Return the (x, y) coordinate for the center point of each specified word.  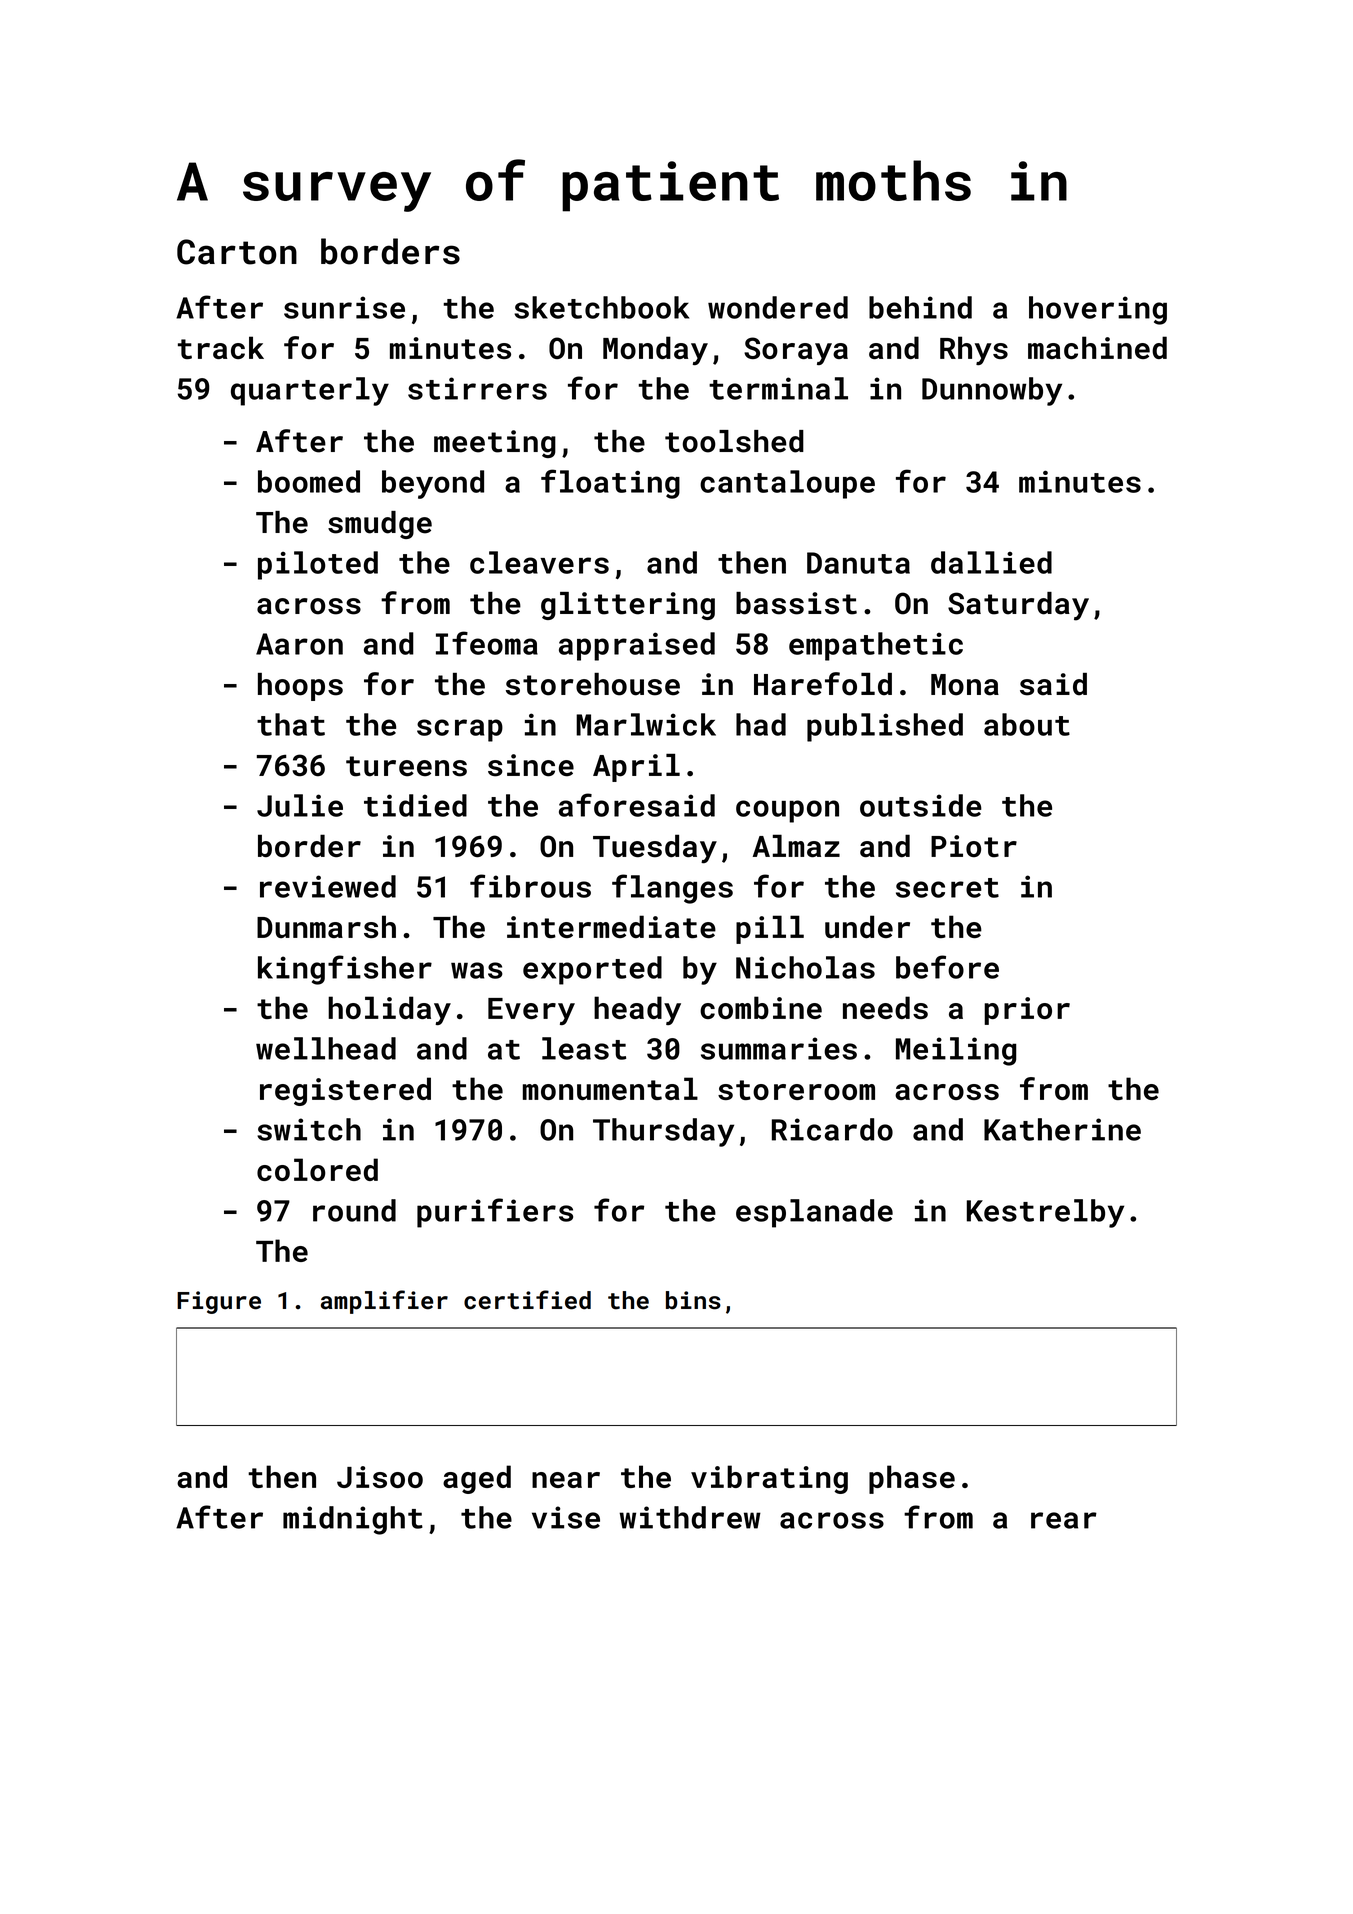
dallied (991, 562)
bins (693, 1300)
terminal (778, 388)
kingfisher (345, 970)
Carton (237, 252)
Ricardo (832, 1129)
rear (1064, 1520)
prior (1027, 1011)
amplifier (384, 1302)
